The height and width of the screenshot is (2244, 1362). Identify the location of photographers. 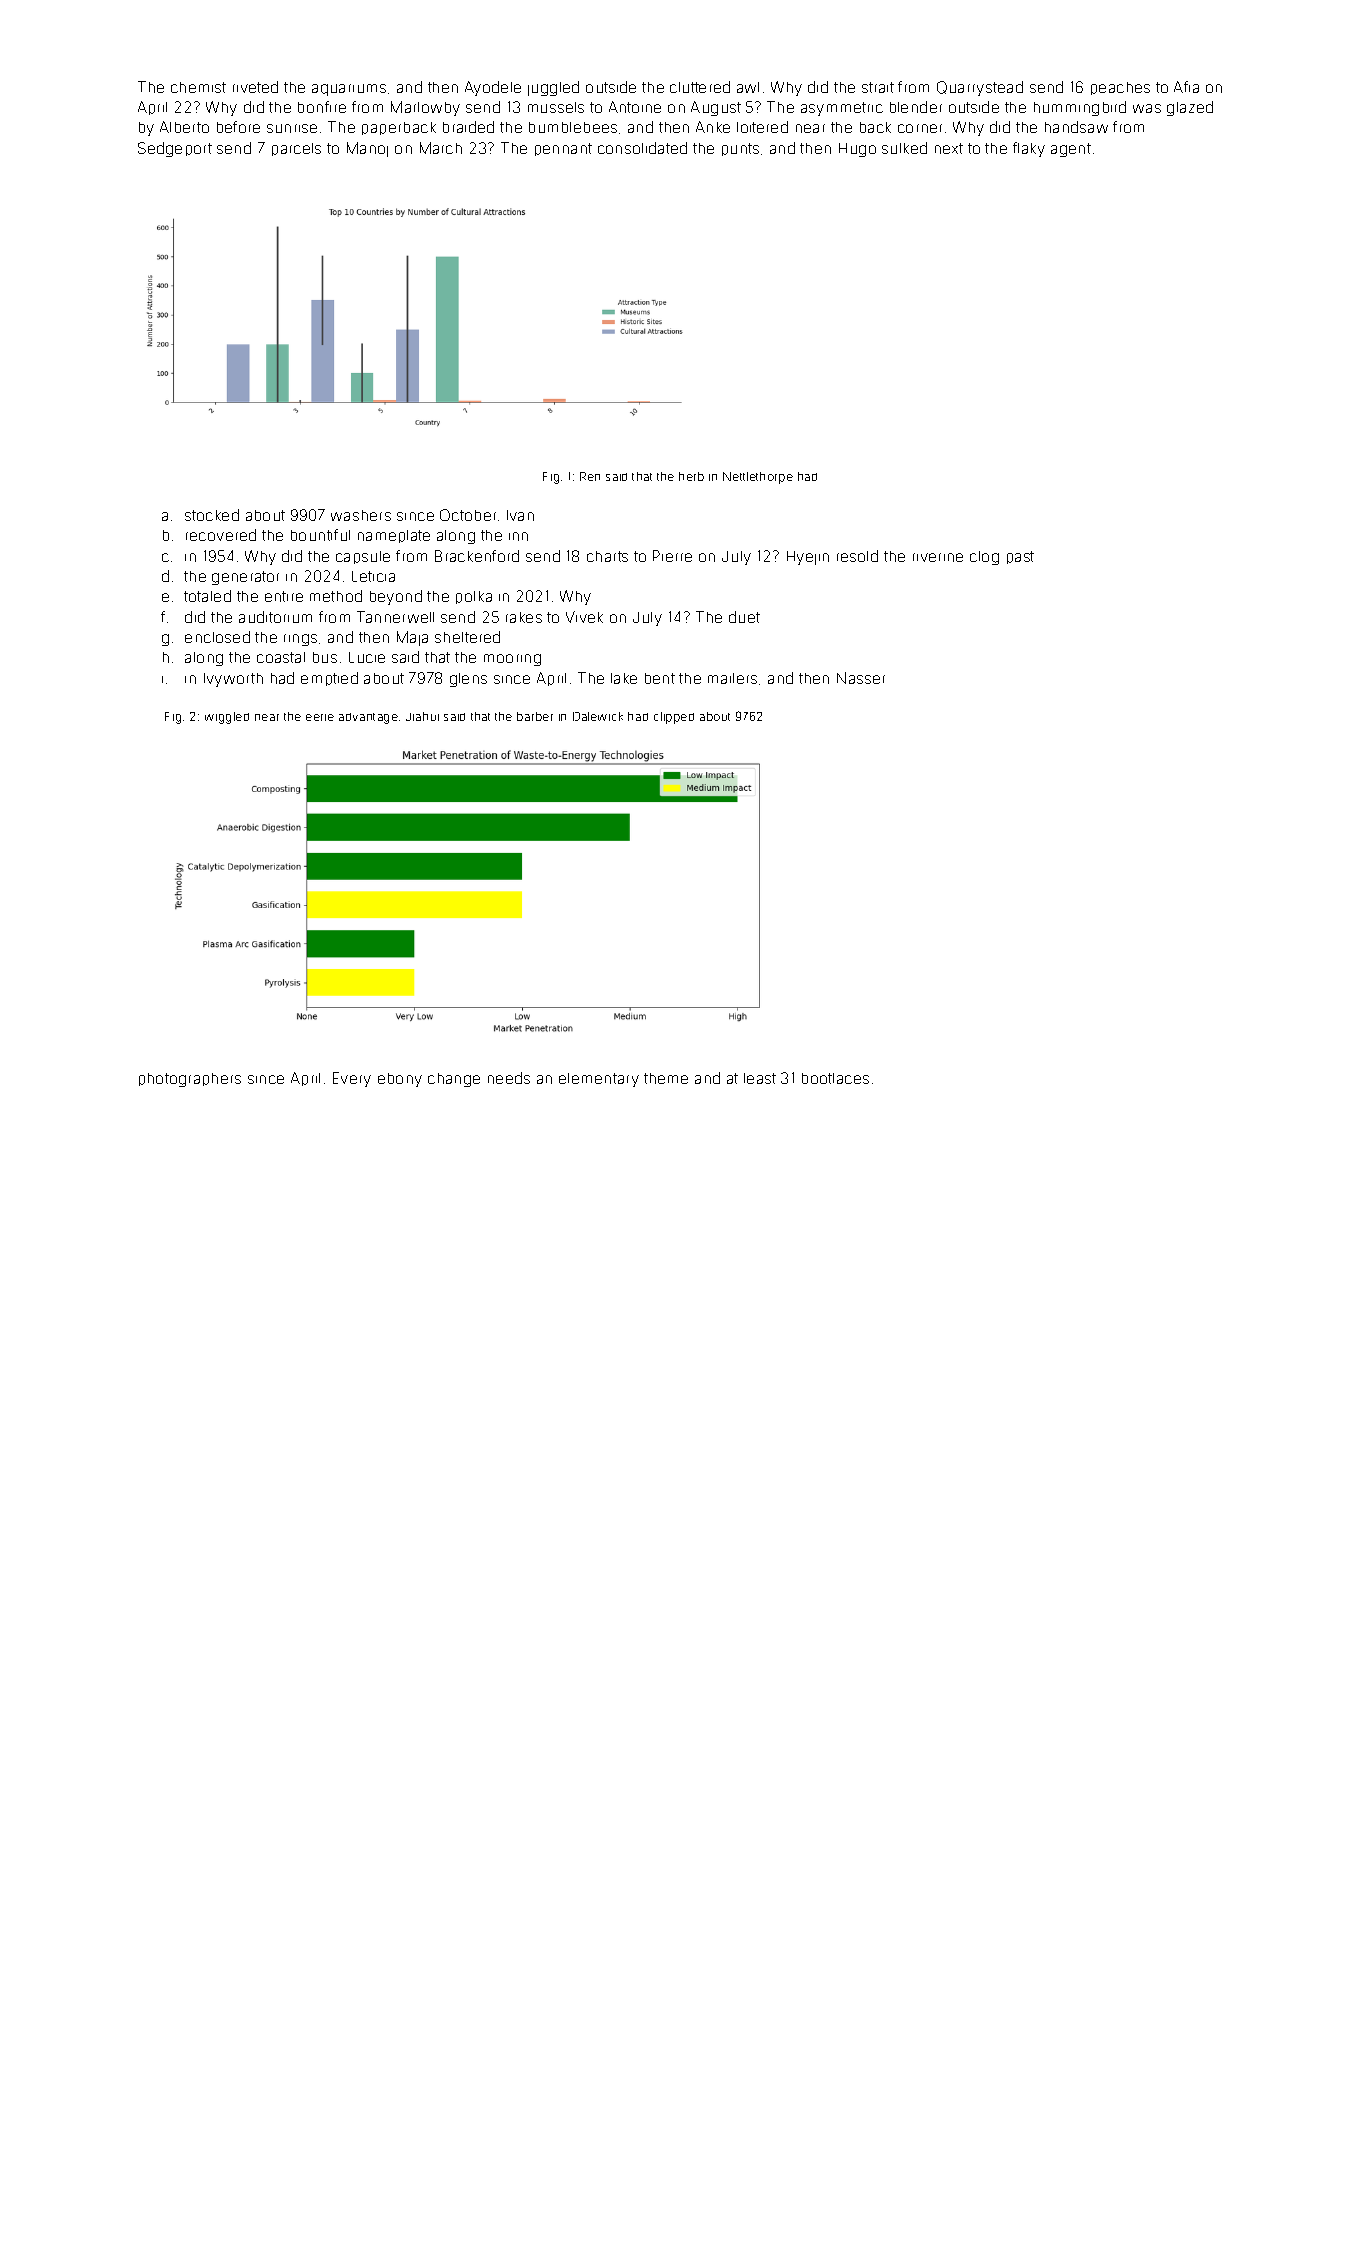
(190, 1080).
